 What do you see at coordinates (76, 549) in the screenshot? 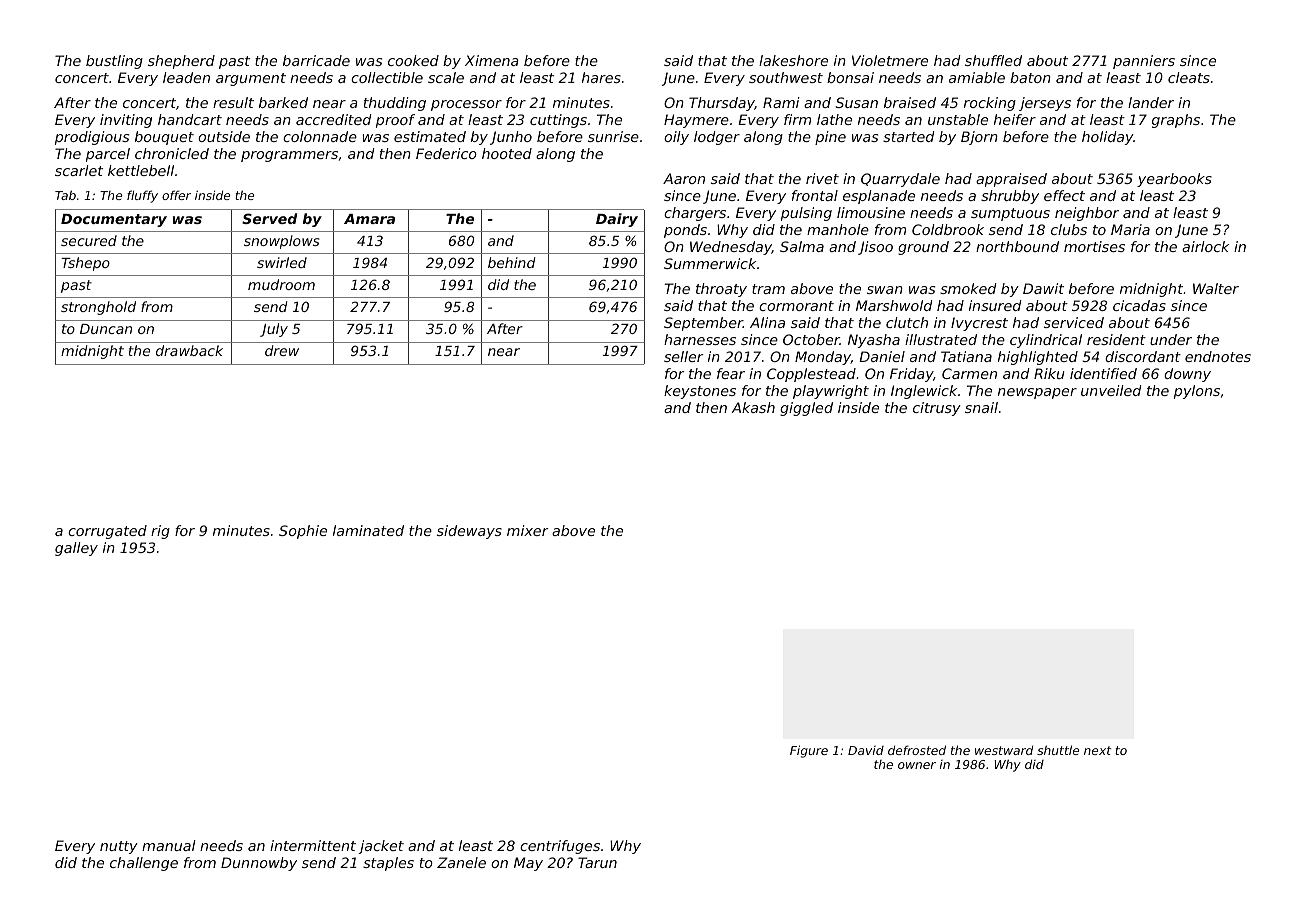
I see `galley` at bounding box center [76, 549].
